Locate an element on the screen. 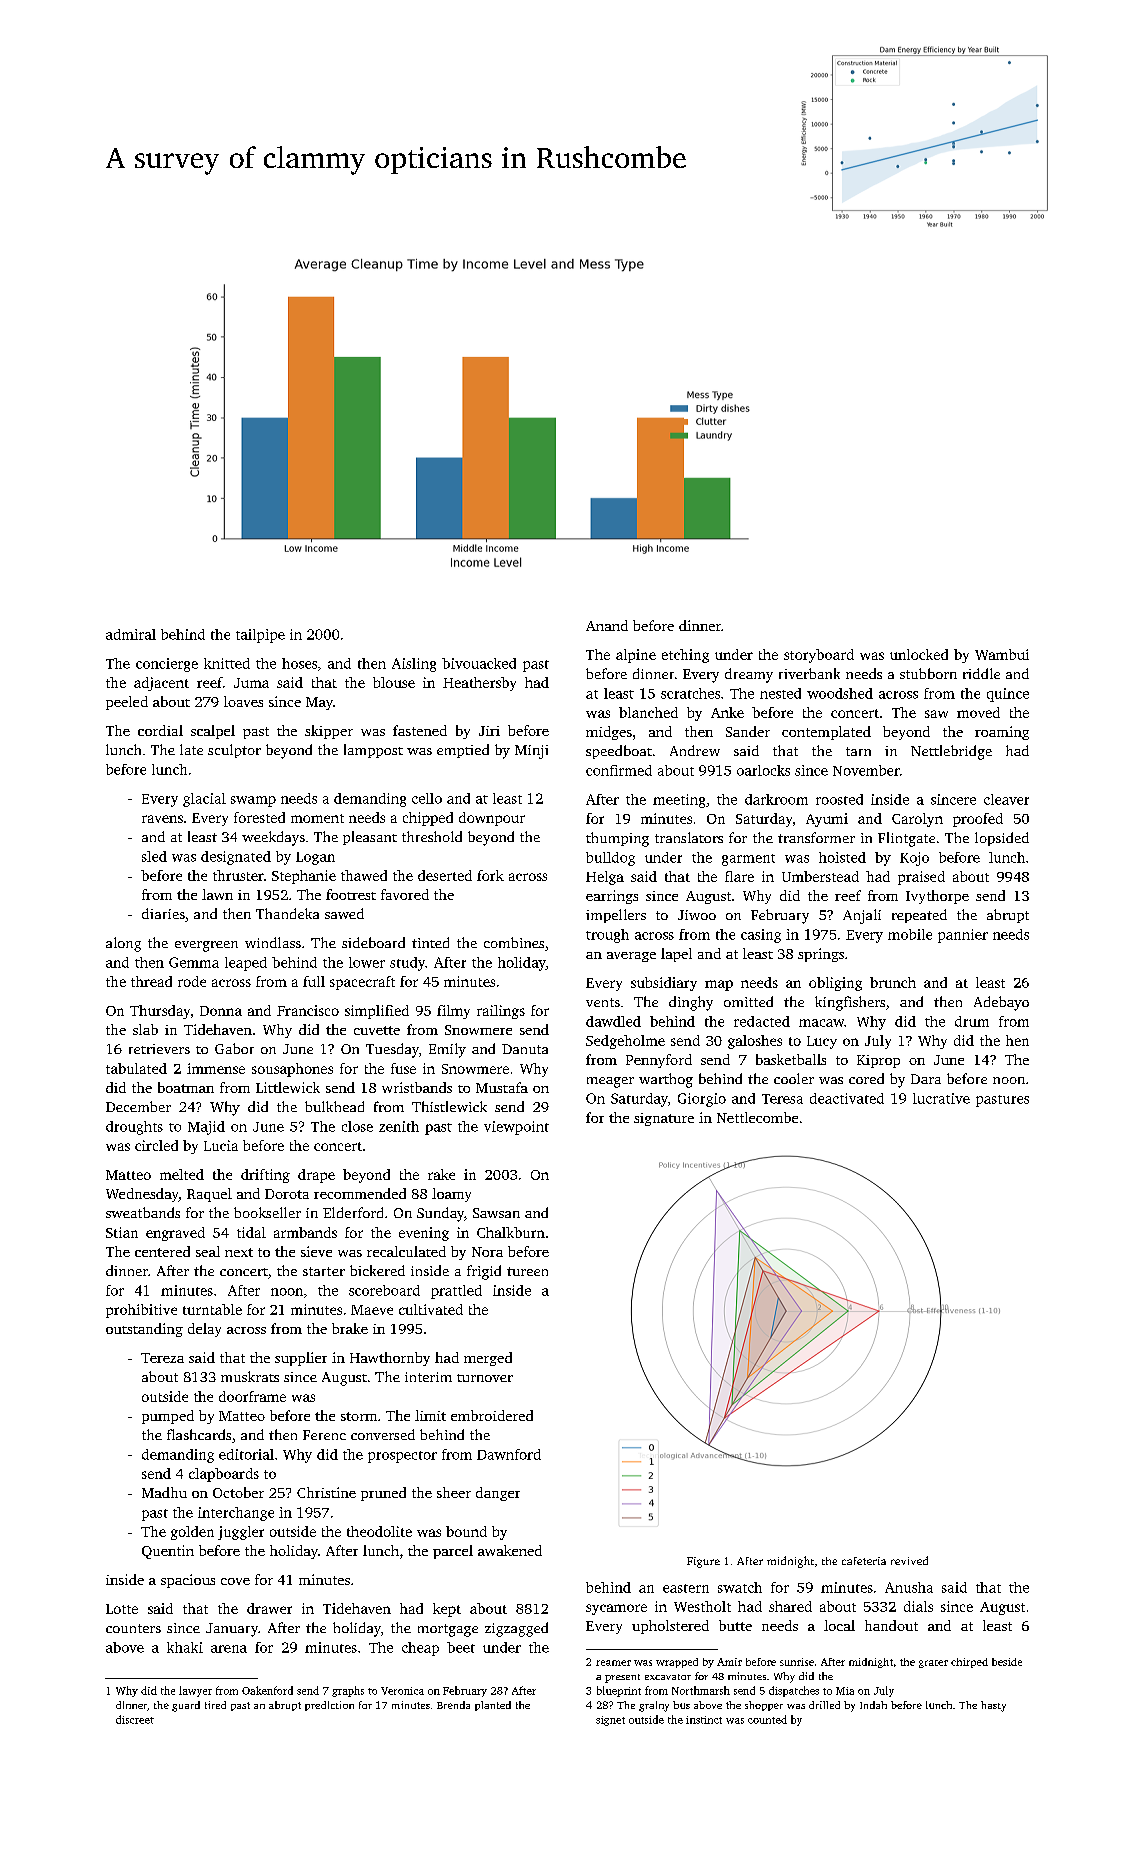 The width and height of the screenshot is (1135, 1870). lawyer is located at coordinates (195, 1691).
